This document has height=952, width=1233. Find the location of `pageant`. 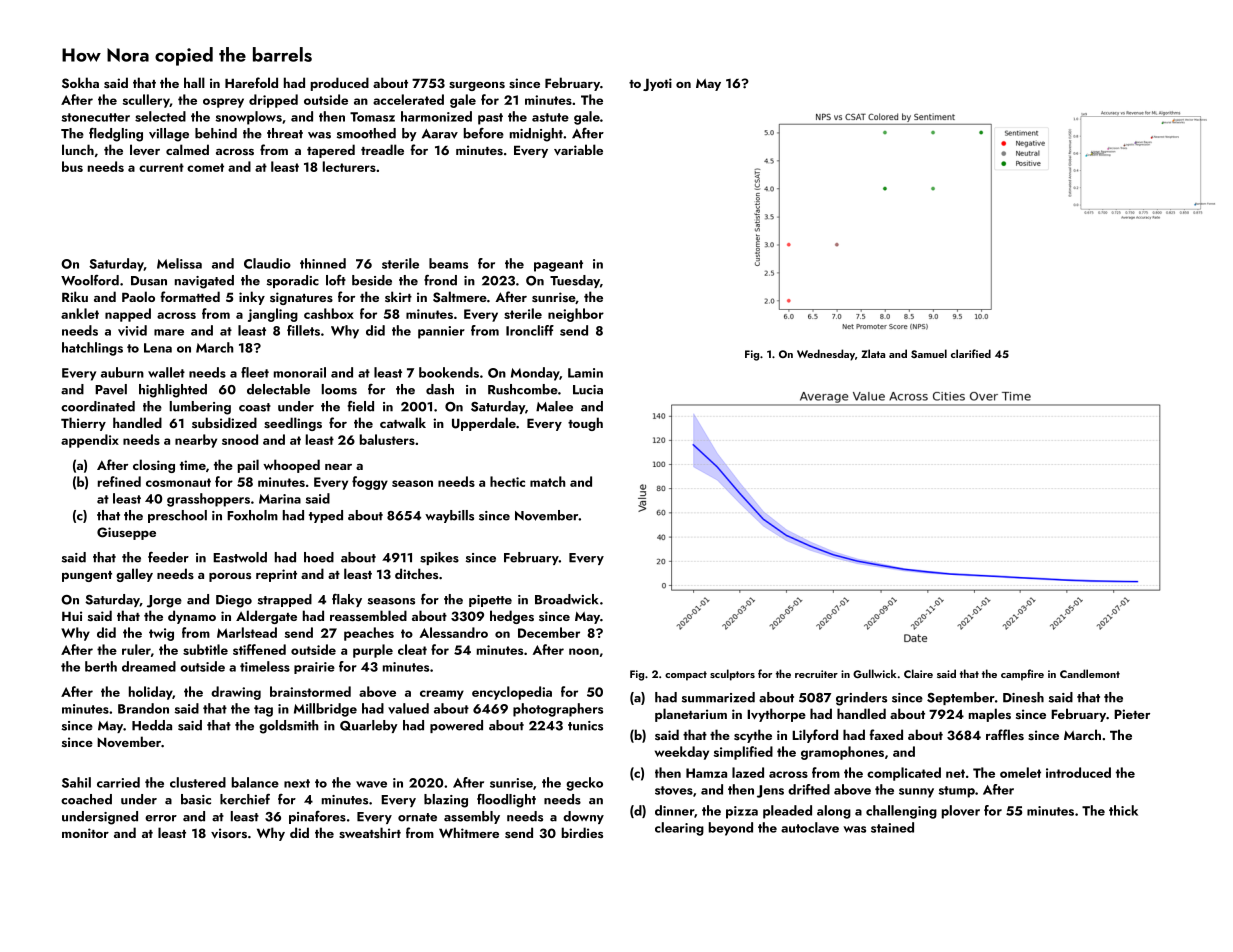

pageant is located at coordinates (558, 266).
